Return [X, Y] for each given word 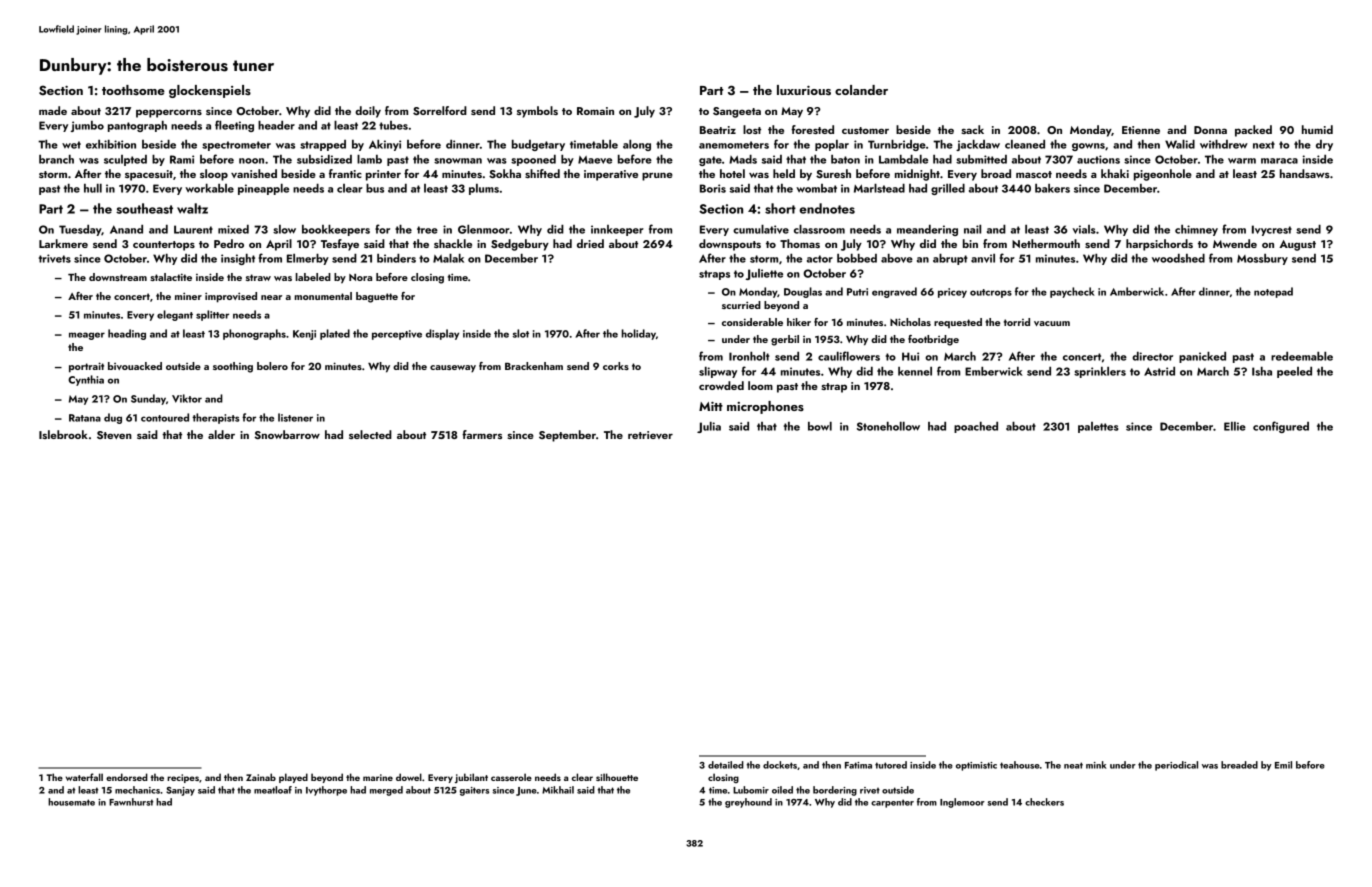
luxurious [804, 90]
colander [861, 90]
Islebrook [63, 434]
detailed [726, 765]
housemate [71, 802]
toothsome [133, 90]
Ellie [1235, 426]
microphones [765, 407]
